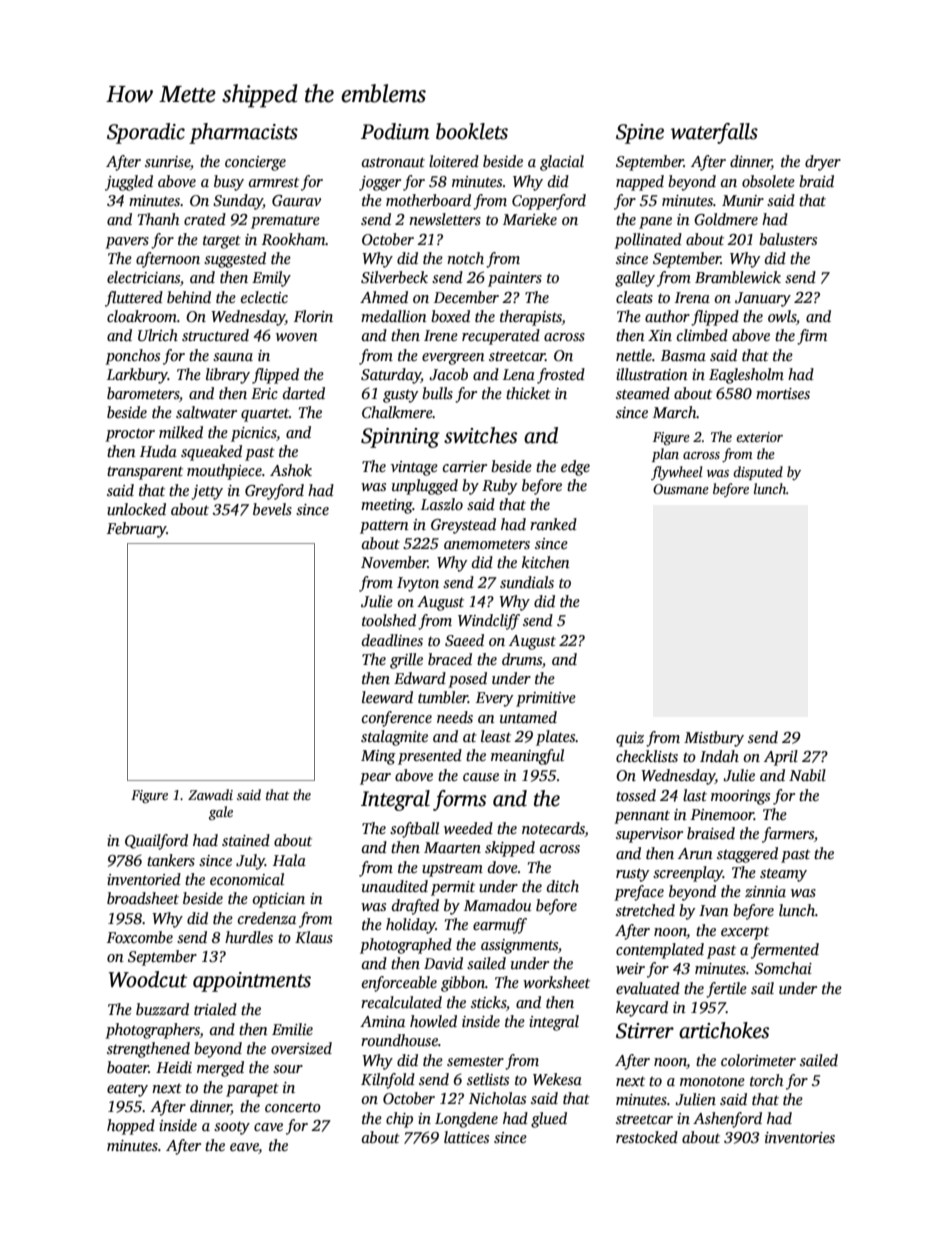 This screenshot has height=1233, width=952. I want to click on ditch, so click(563, 886).
